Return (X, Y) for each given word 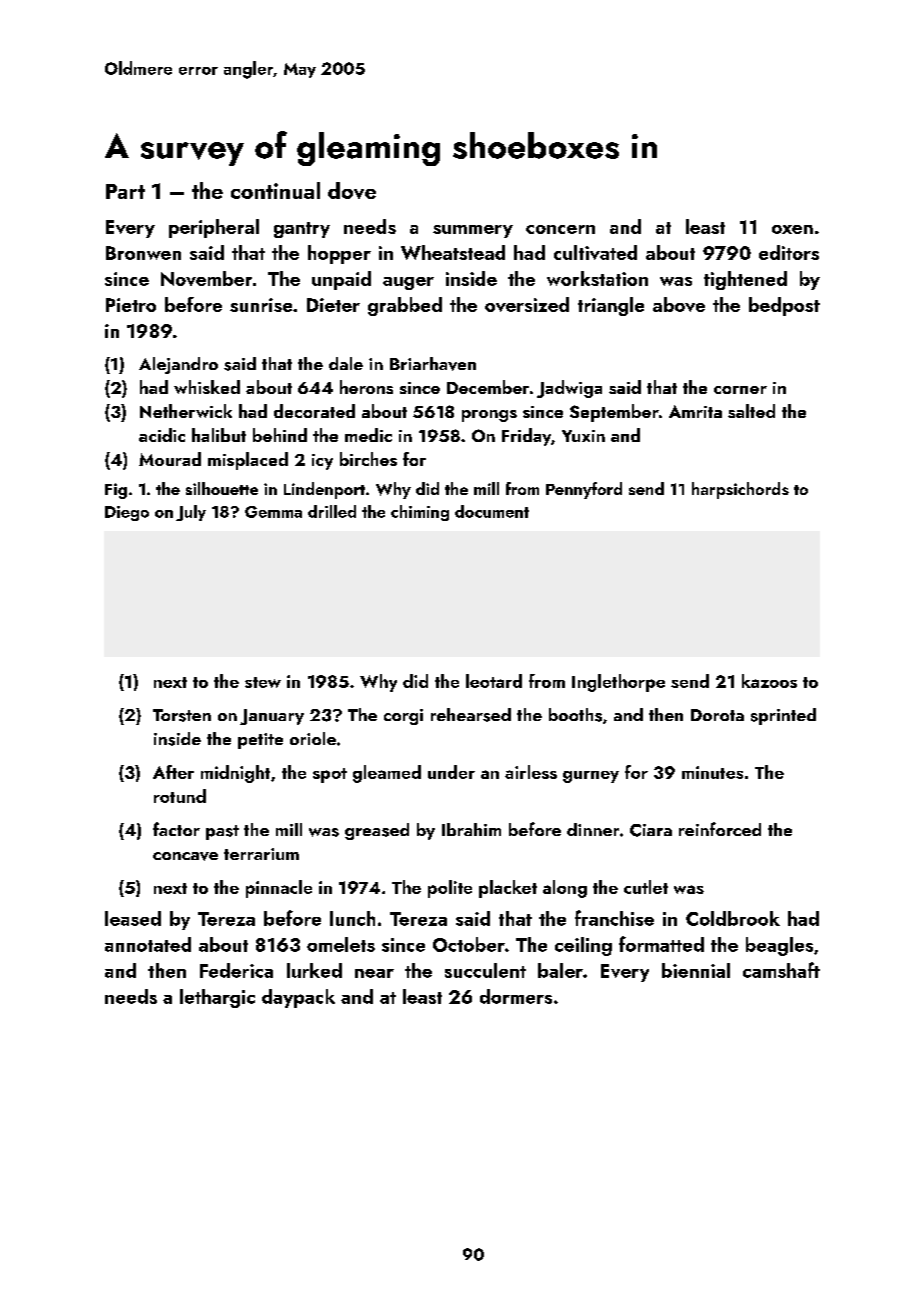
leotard (494, 681)
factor (176, 829)
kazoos (769, 681)
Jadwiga (569, 389)
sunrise (261, 305)
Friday (526, 437)
